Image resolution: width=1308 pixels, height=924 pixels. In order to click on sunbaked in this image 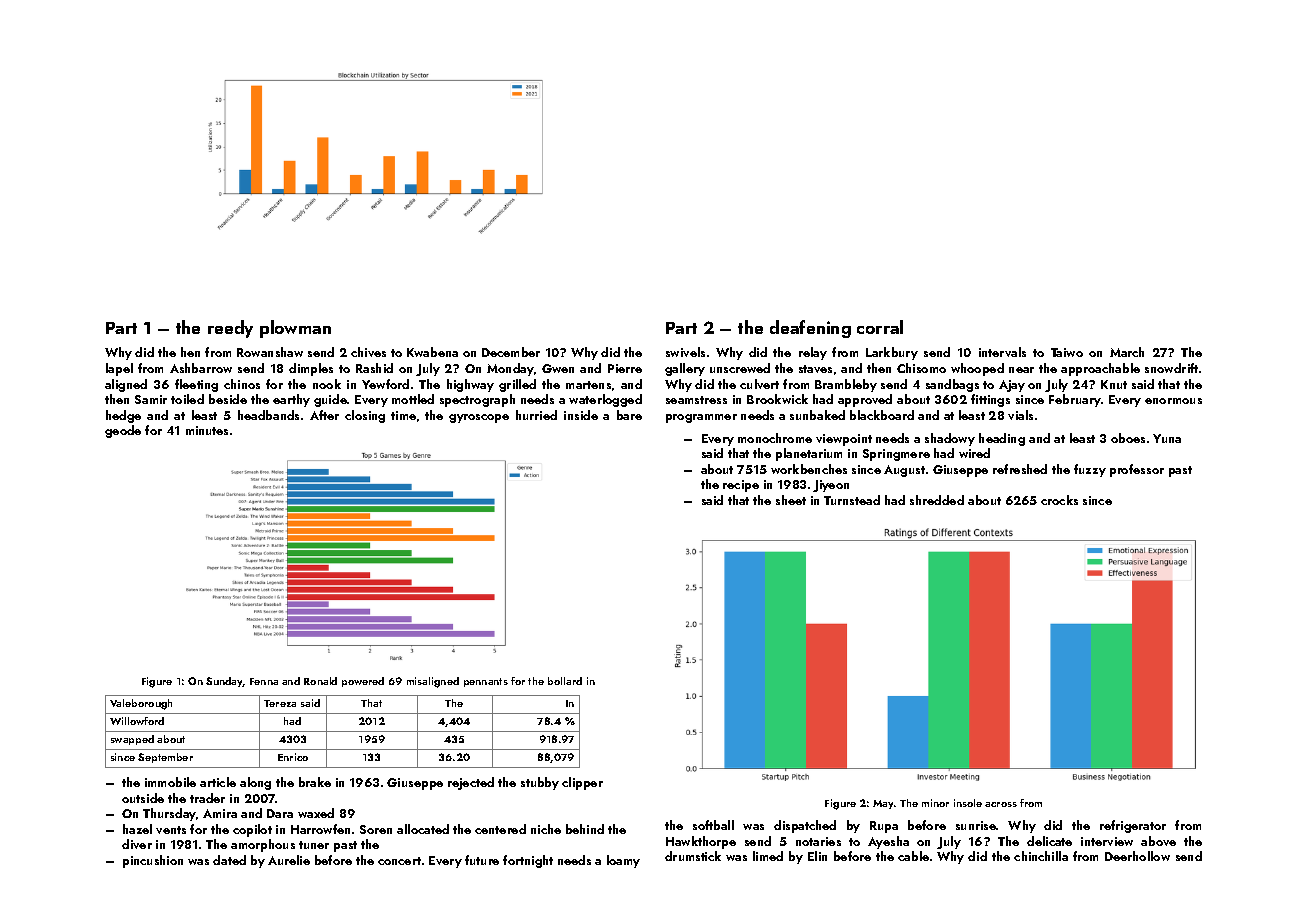, I will do `click(817, 415)`.
